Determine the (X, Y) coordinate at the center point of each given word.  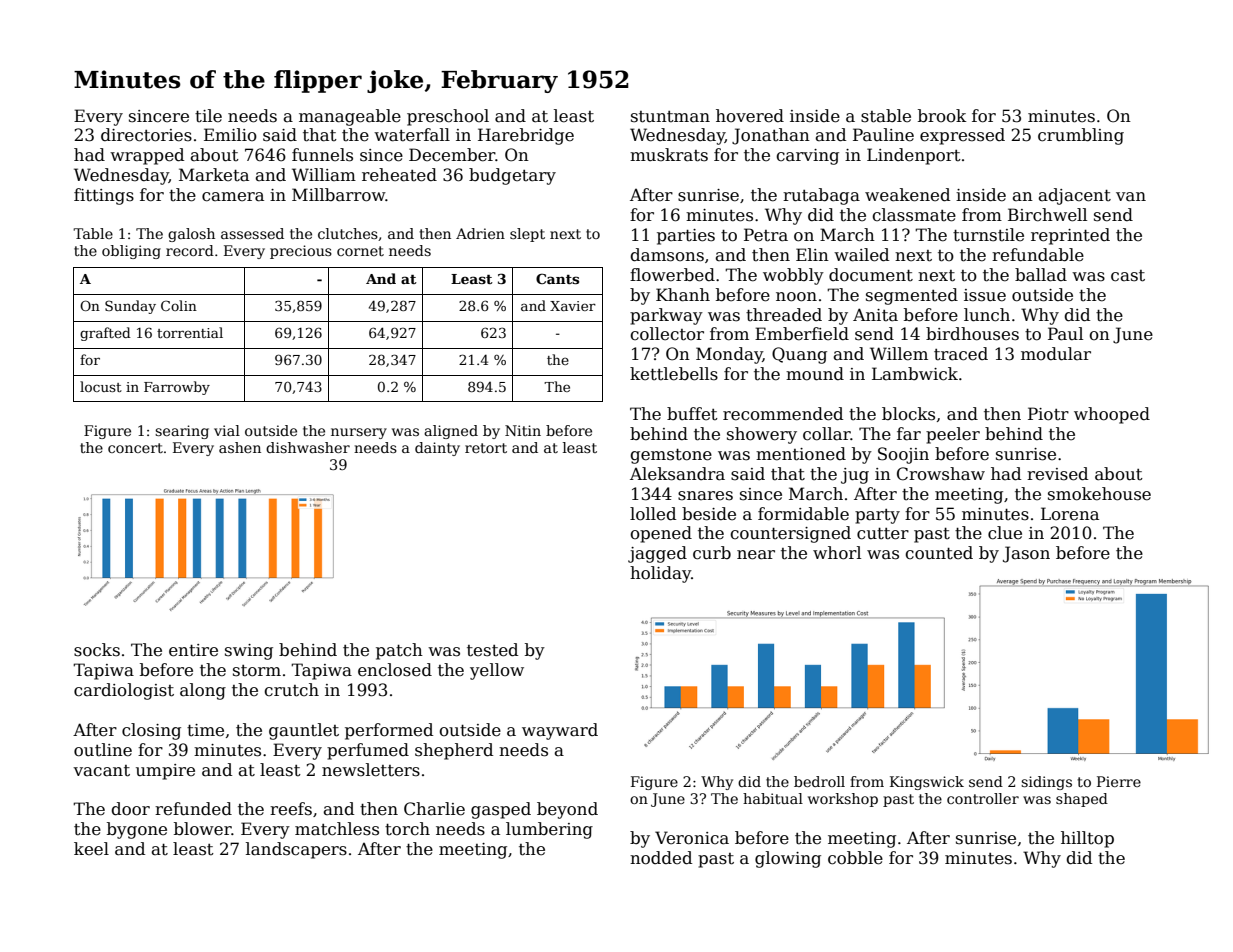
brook (942, 116)
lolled (653, 514)
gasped (501, 810)
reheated (399, 175)
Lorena (1070, 514)
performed (389, 731)
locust (101, 386)
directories (146, 135)
